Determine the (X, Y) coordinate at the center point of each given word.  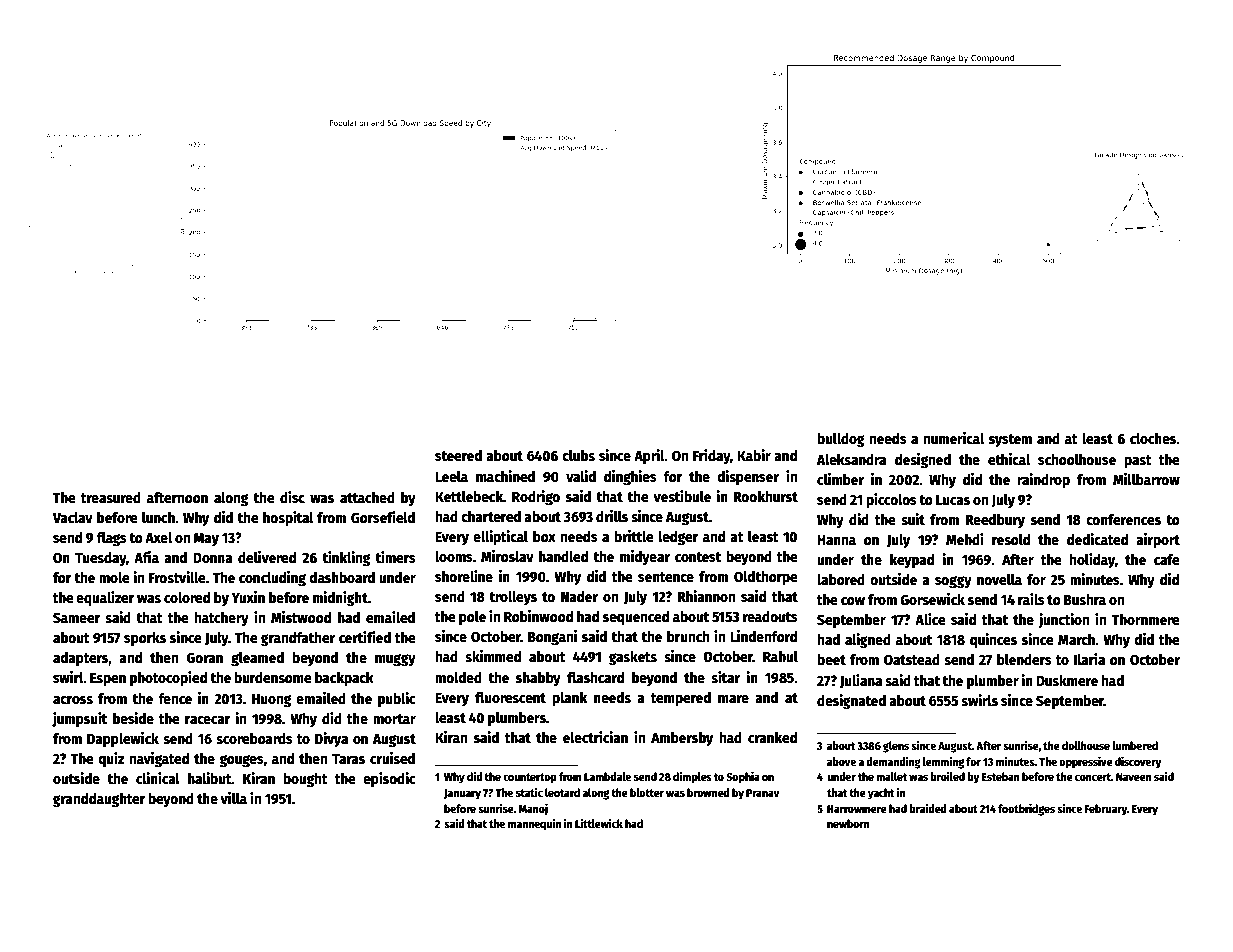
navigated (159, 759)
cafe (1167, 559)
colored (187, 597)
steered (458, 455)
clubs (578, 455)
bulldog (841, 440)
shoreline (464, 576)
